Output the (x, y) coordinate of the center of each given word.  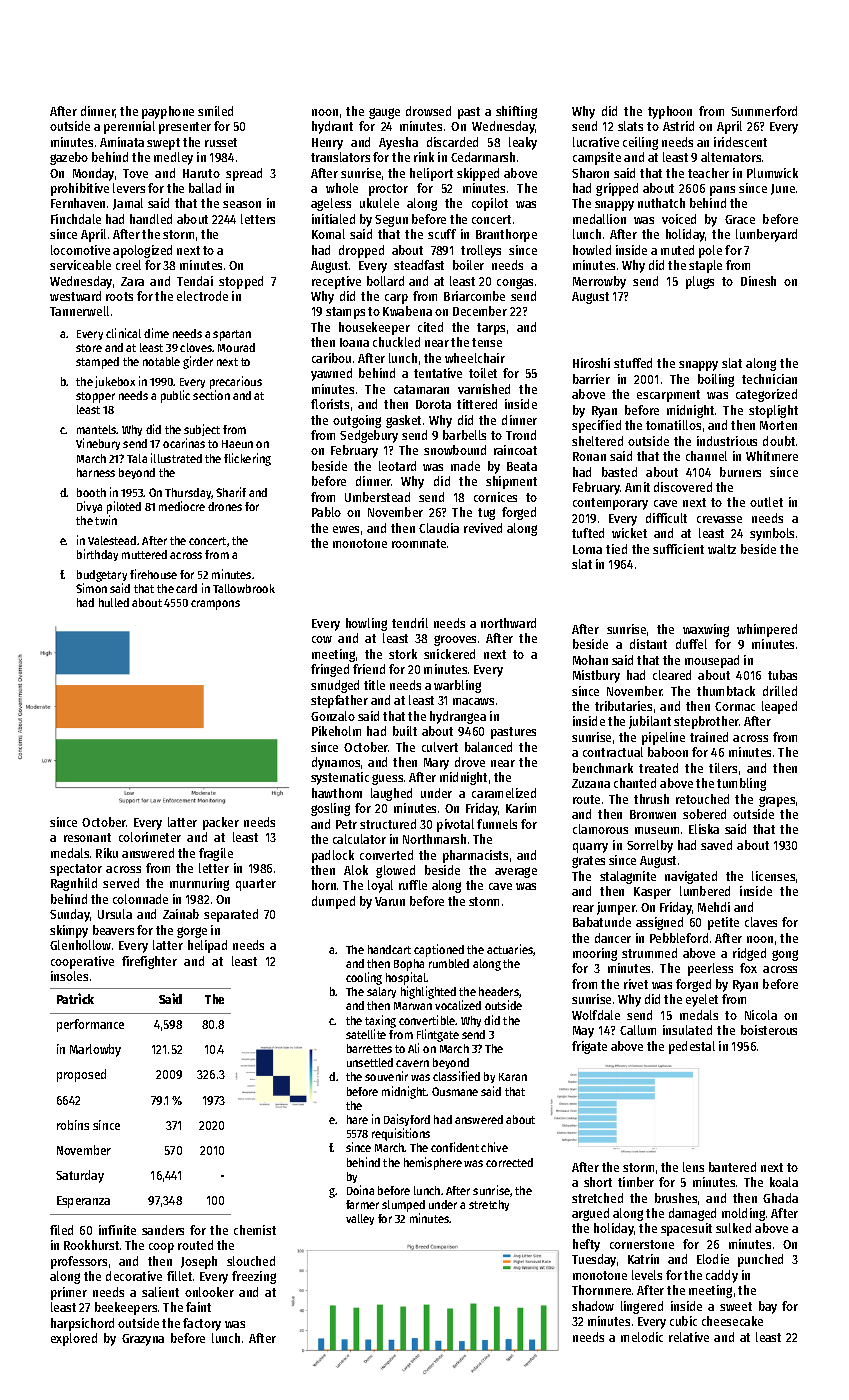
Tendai (195, 281)
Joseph (199, 1262)
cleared (672, 675)
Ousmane (455, 1091)
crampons (215, 605)
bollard (385, 281)
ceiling (640, 143)
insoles (69, 976)
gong (785, 955)
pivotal (455, 825)
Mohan (590, 660)
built (405, 731)
